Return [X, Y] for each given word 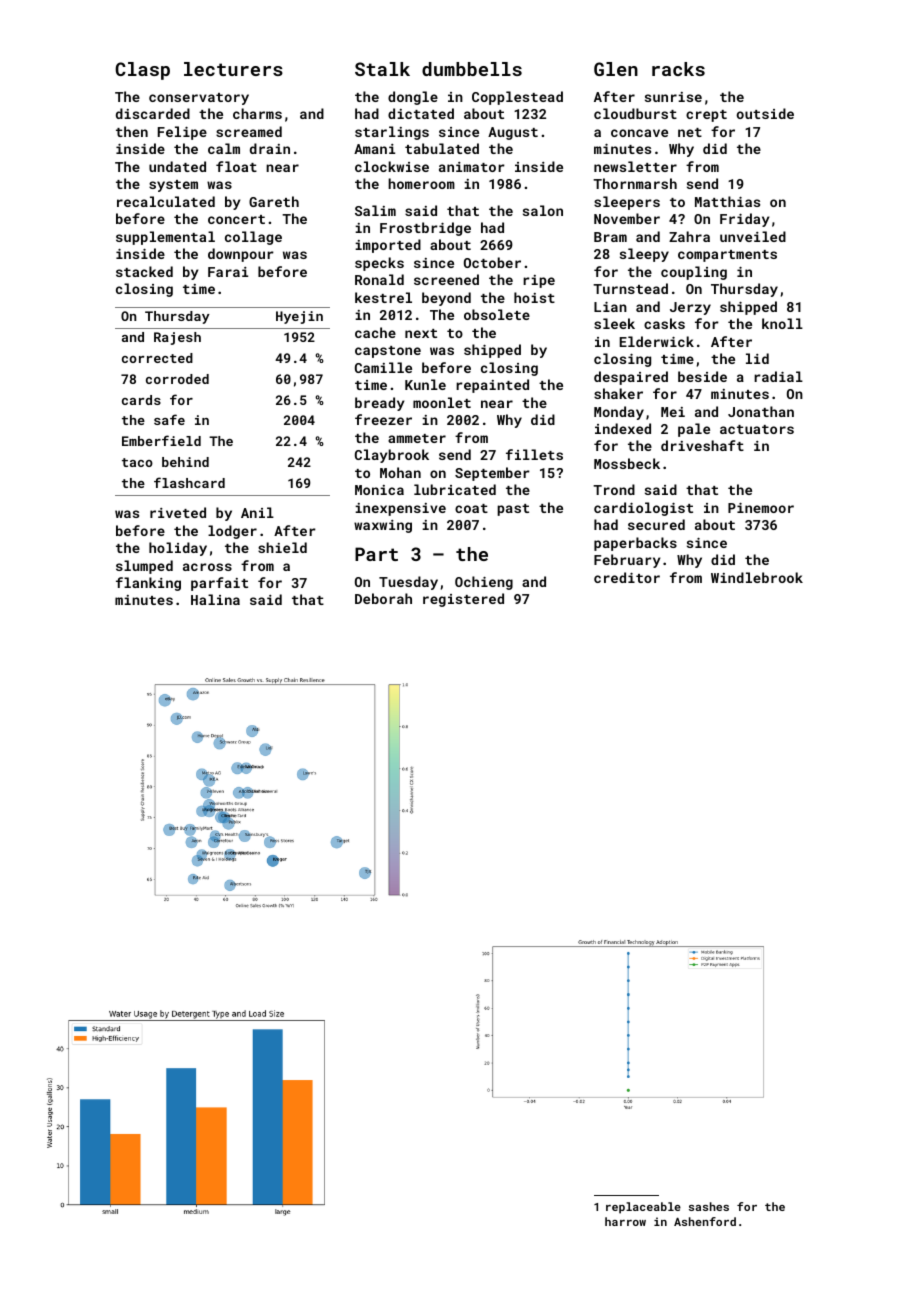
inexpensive [400, 509]
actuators [757, 429]
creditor [627, 577]
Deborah [383, 598]
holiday [178, 549]
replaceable [643, 1208]
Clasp [142, 71]
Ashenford [705, 1221]
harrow [625, 1221]
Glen [616, 69]
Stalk [382, 69]
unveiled [753, 236]
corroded [177, 379]
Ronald [379, 279]
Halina [215, 599]
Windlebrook [757, 577]
